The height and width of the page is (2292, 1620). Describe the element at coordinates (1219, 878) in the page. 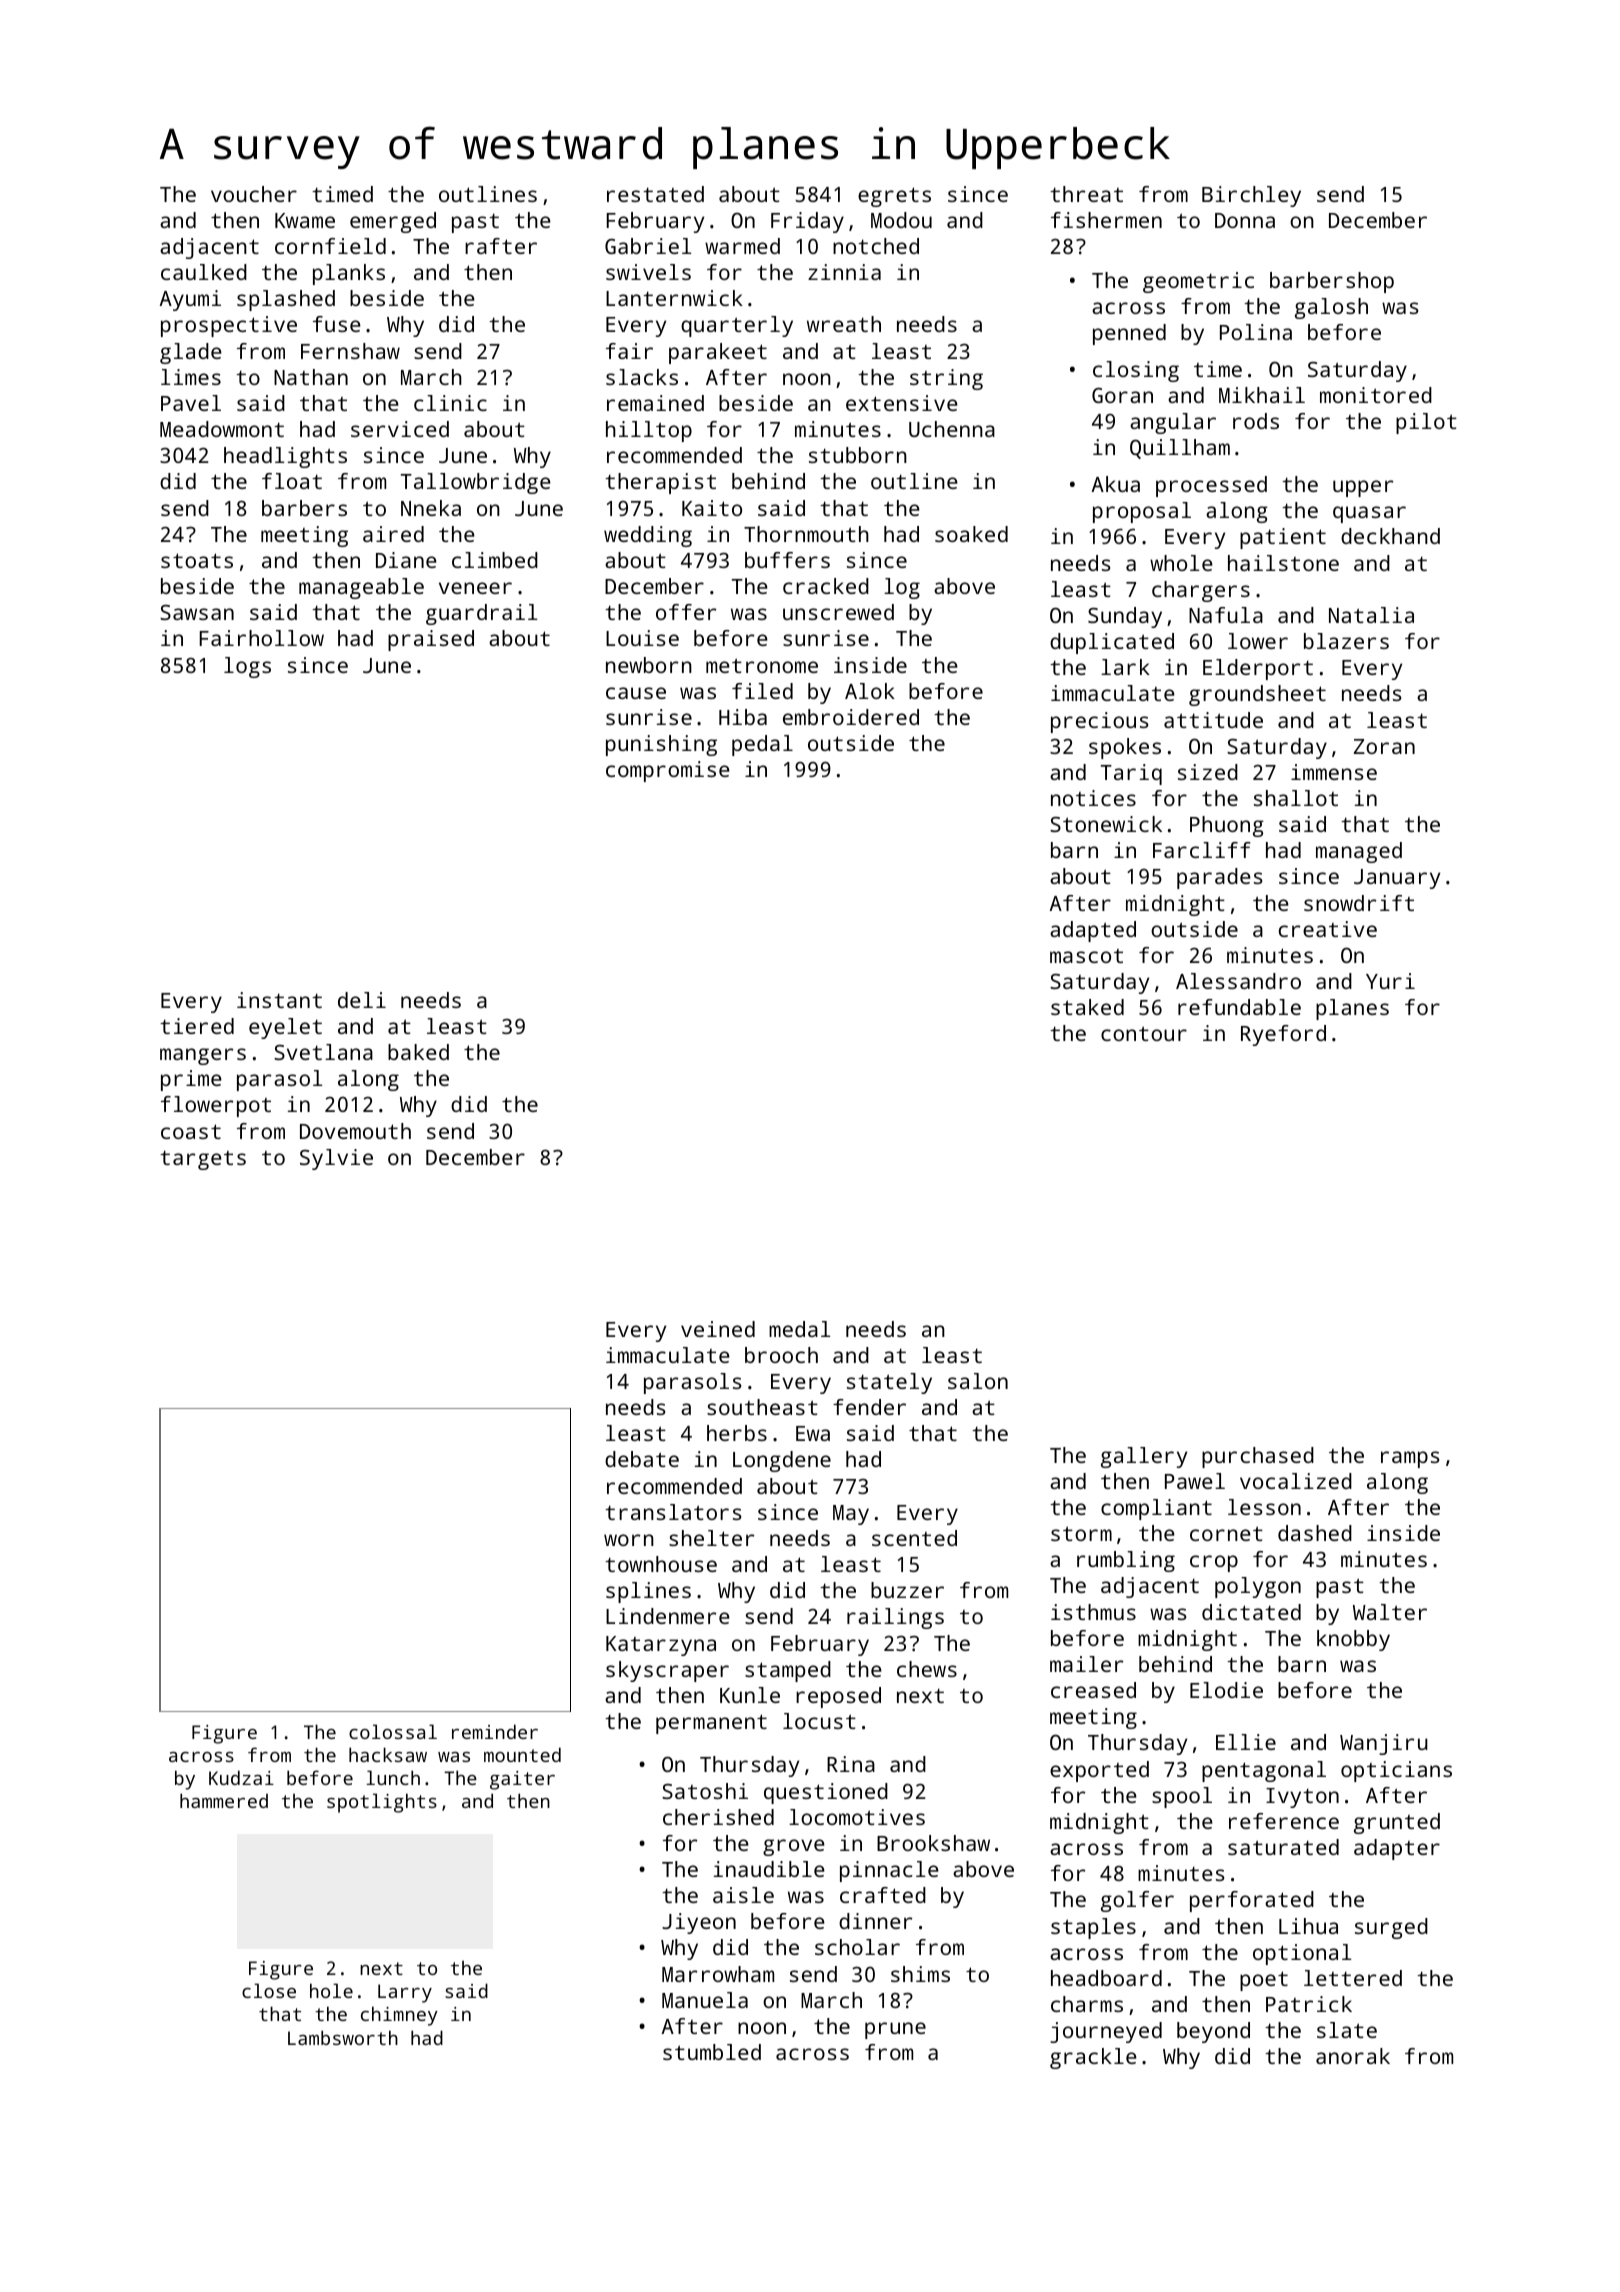

I see `parades` at that location.
